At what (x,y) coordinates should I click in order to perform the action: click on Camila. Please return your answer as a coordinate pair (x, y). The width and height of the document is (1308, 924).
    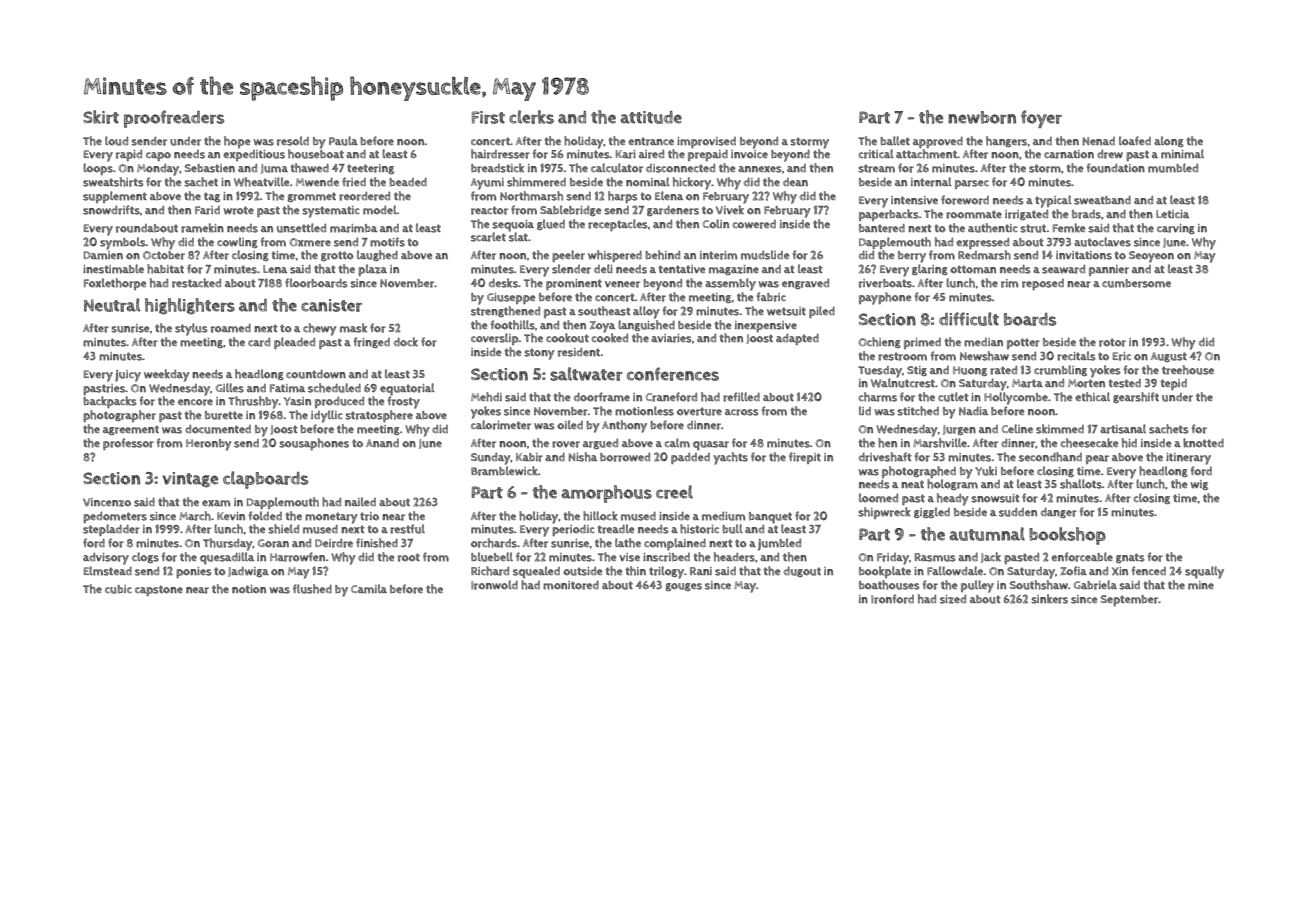
    Looking at the image, I should click on (369, 589).
